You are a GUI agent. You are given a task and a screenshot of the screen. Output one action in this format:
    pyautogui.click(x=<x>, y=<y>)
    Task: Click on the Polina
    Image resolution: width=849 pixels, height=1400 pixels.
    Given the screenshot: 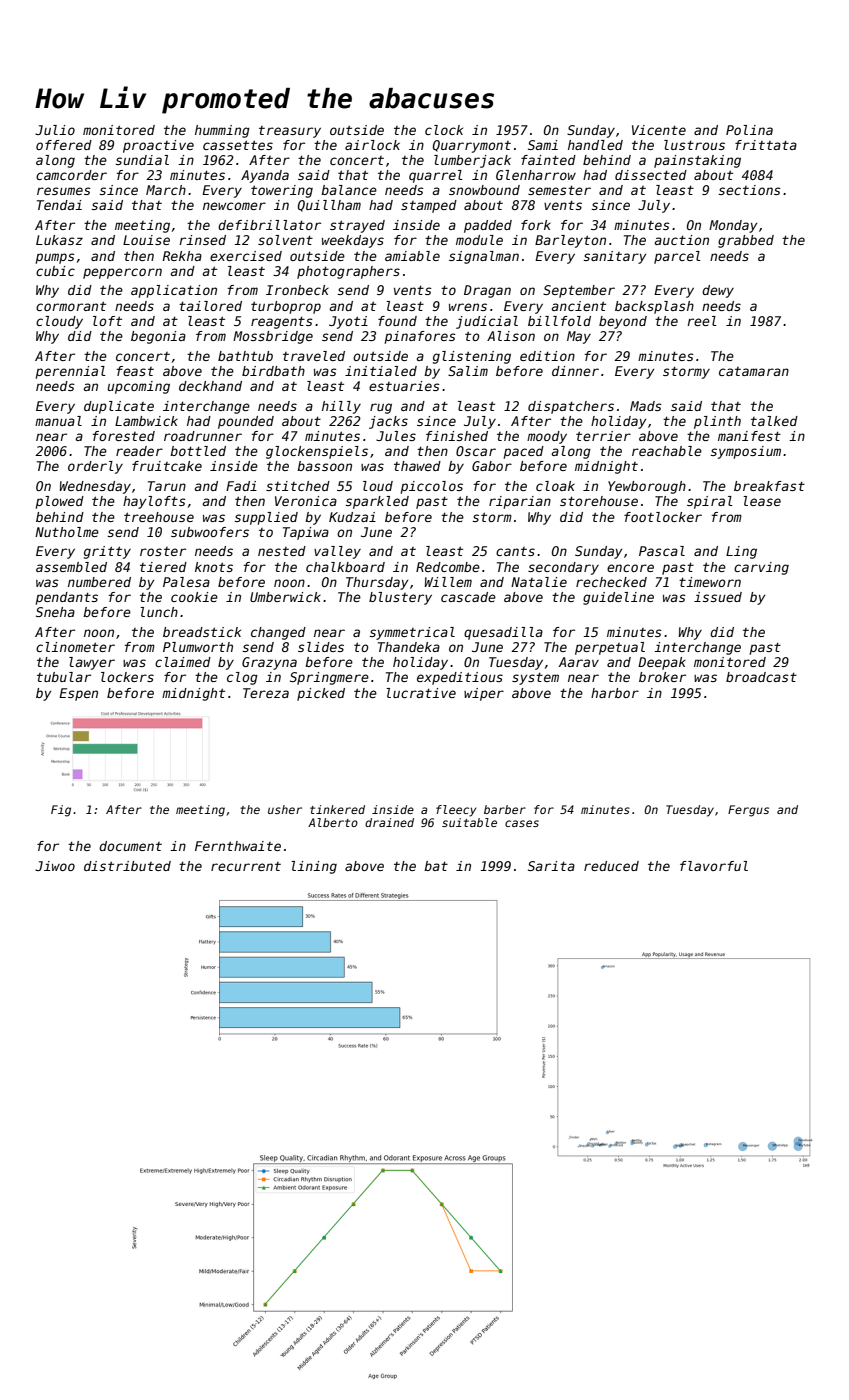 What is the action you would take?
    pyautogui.click(x=749, y=130)
